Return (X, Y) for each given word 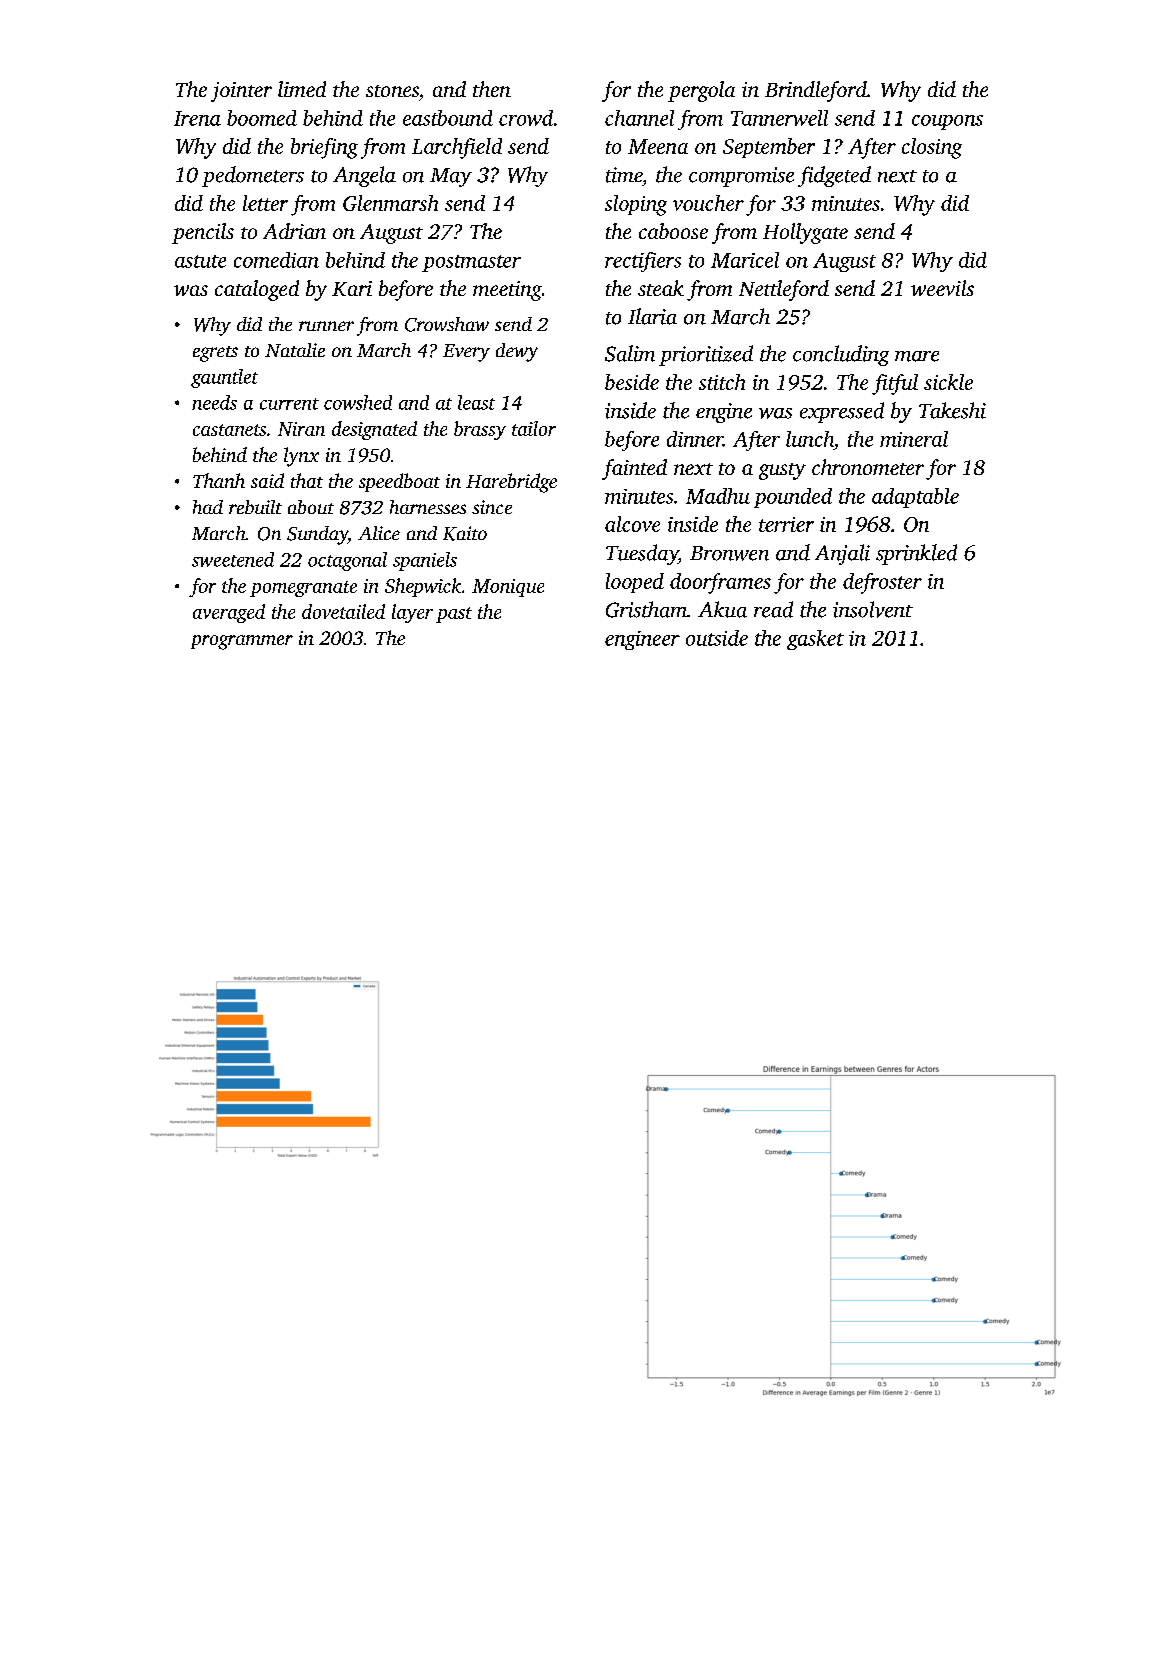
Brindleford (816, 91)
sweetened (233, 559)
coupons (947, 122)
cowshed (358, 402)
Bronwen (729, 553)
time (624, 175)
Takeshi (952, 410)
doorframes (720, 583)
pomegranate (303, 589)
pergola (701, 91)
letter (265, 203)
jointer (241, 92)
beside (632, 382)
